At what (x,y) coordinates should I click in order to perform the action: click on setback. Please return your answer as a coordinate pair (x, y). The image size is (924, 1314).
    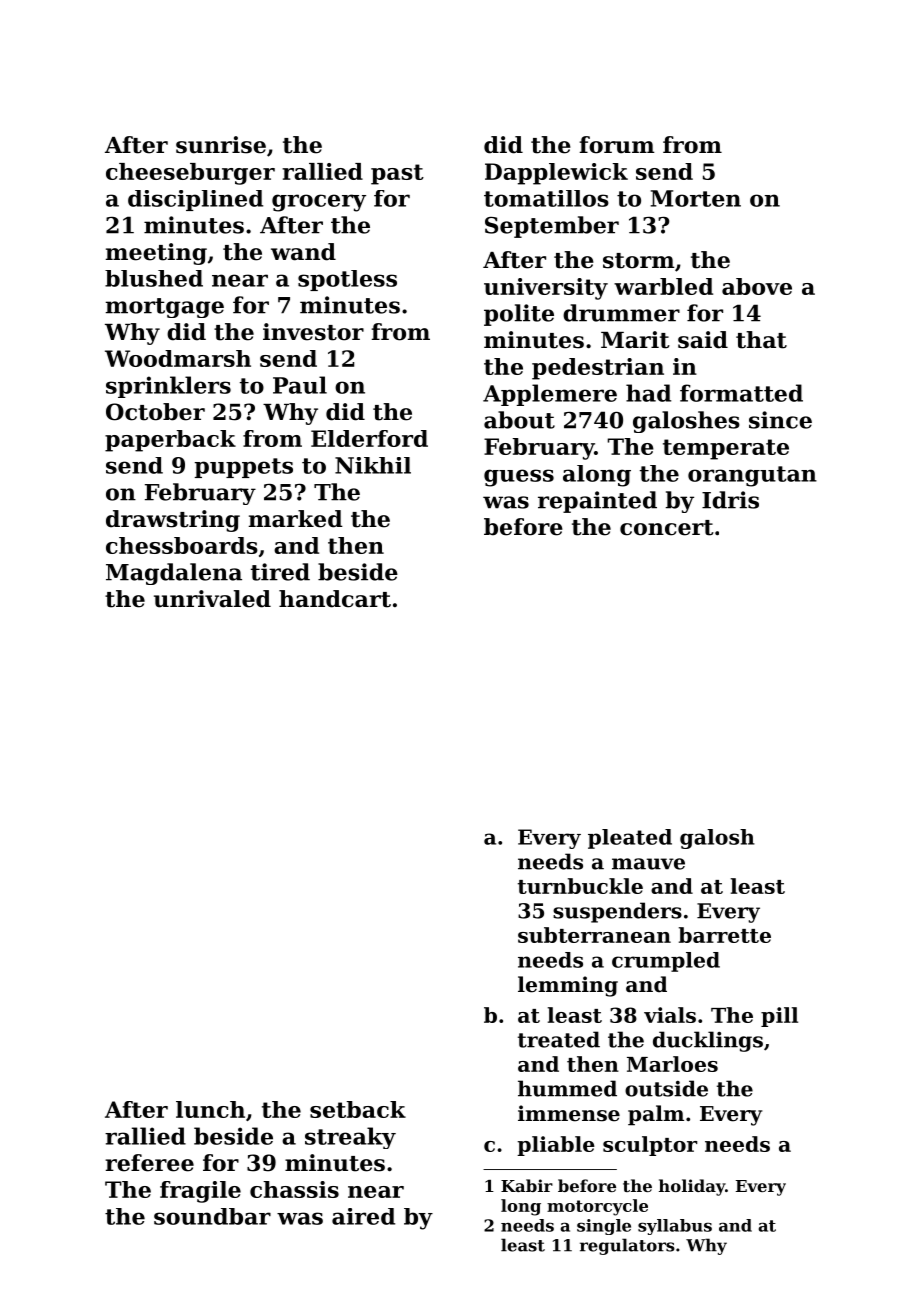
    Looking at the image, I should click on (358, 1109).
